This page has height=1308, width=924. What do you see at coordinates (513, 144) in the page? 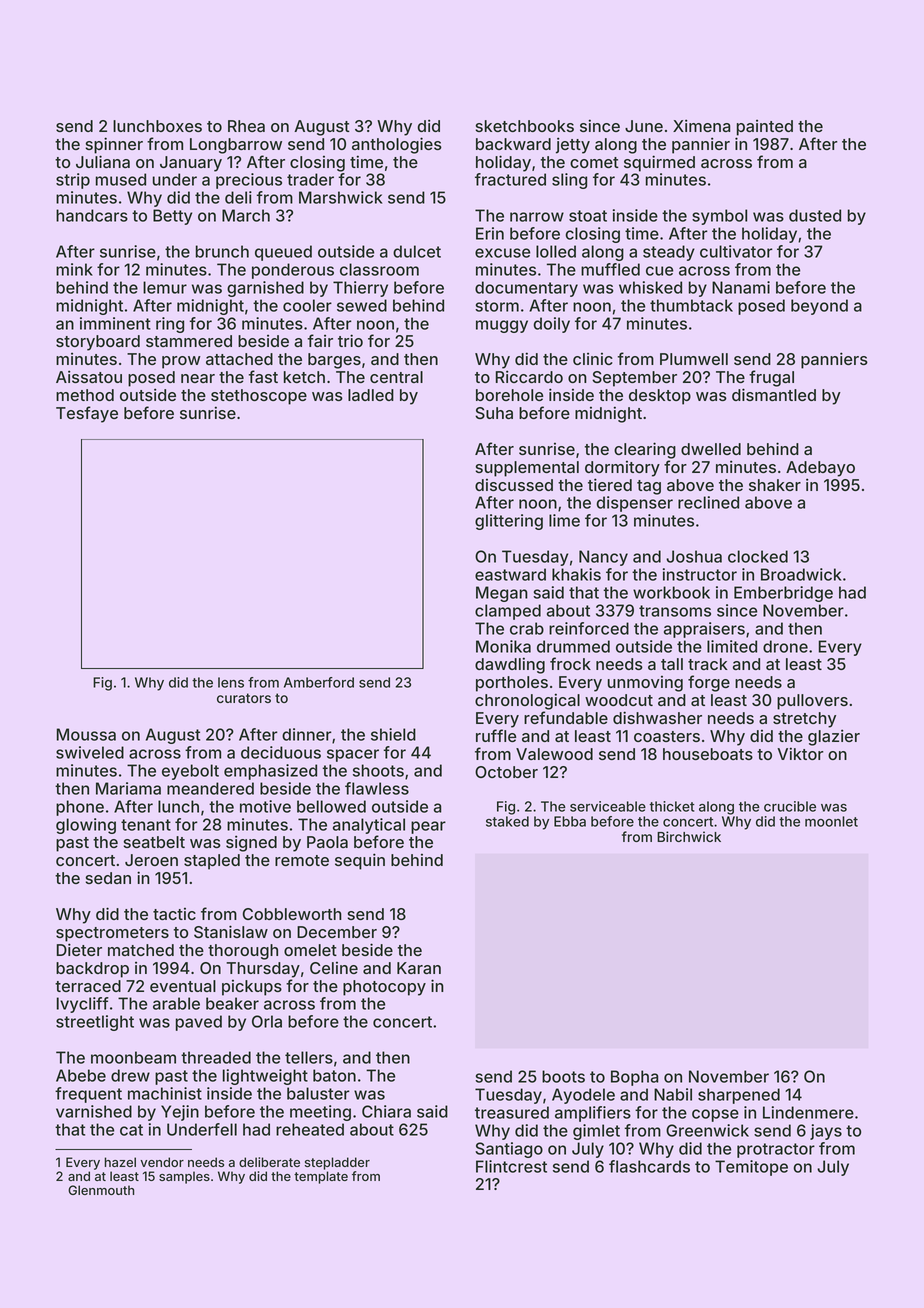
I see `backward` at bounding box center [513, 144].
